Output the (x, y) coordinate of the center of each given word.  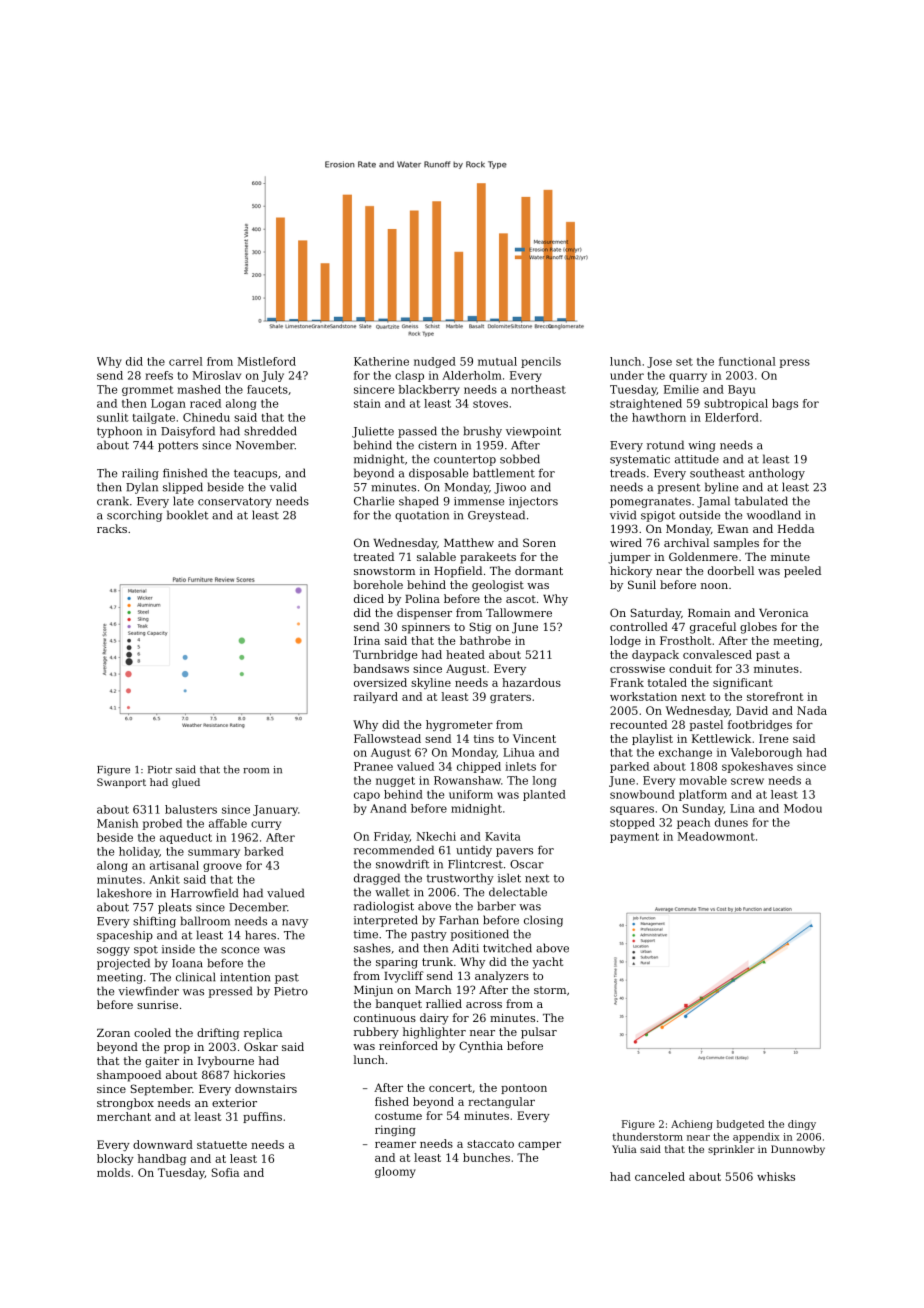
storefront (775, 696)
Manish (117, 823)
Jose (659, 362)
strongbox (125, 1104)
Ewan (733, 529)
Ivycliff (404, 977)
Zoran (113, 1033)
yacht (547, 963)
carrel (186, 361)
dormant (539, 570)
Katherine (381, 361)
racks (112, 528)
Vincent (534, 738)
